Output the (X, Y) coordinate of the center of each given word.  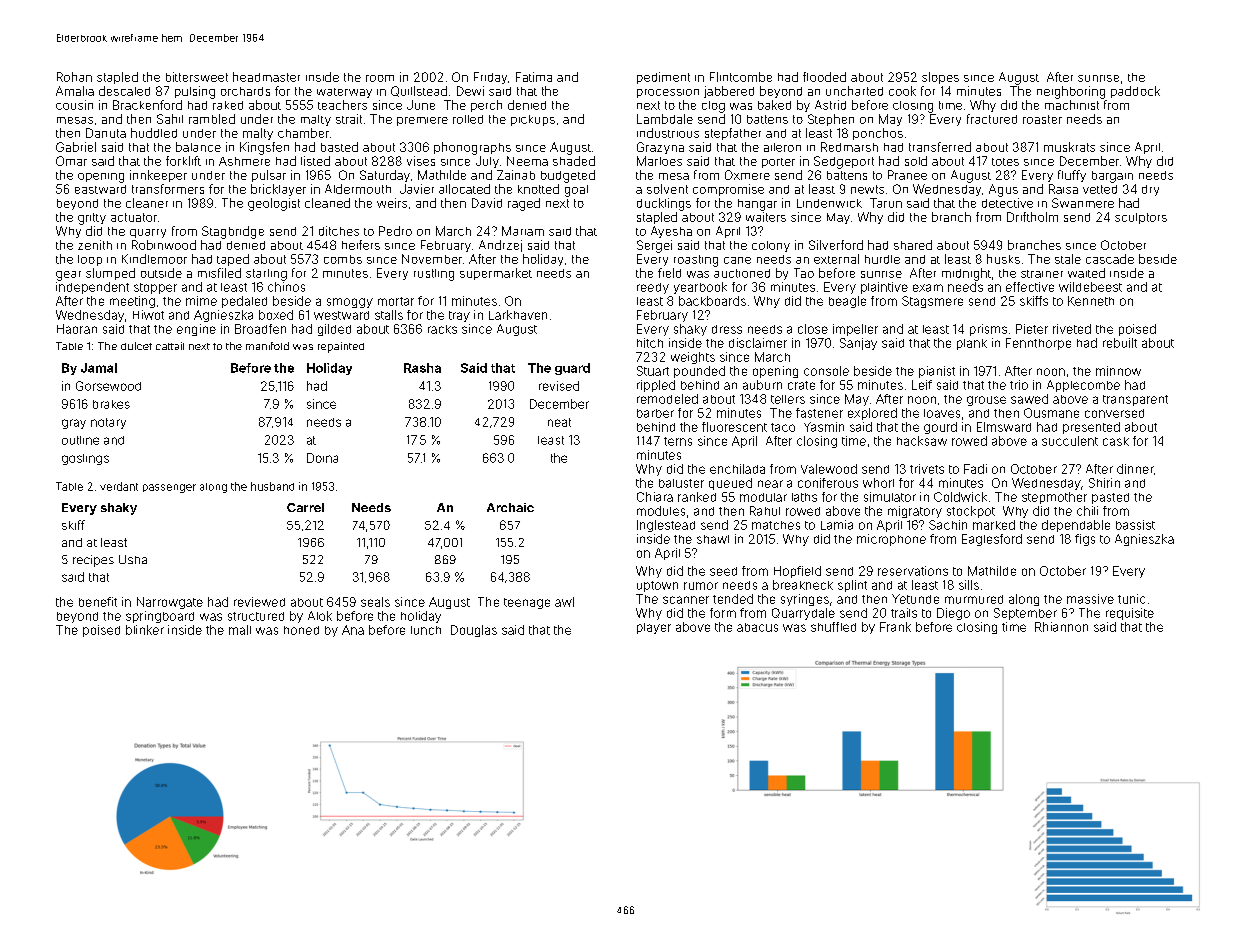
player (654, 628)
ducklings (664, 204)
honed (301, 630)
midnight (966, 274)
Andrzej (500, 246)
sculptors (1141, 218)
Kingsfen (264, 148)
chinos (286, 287)
